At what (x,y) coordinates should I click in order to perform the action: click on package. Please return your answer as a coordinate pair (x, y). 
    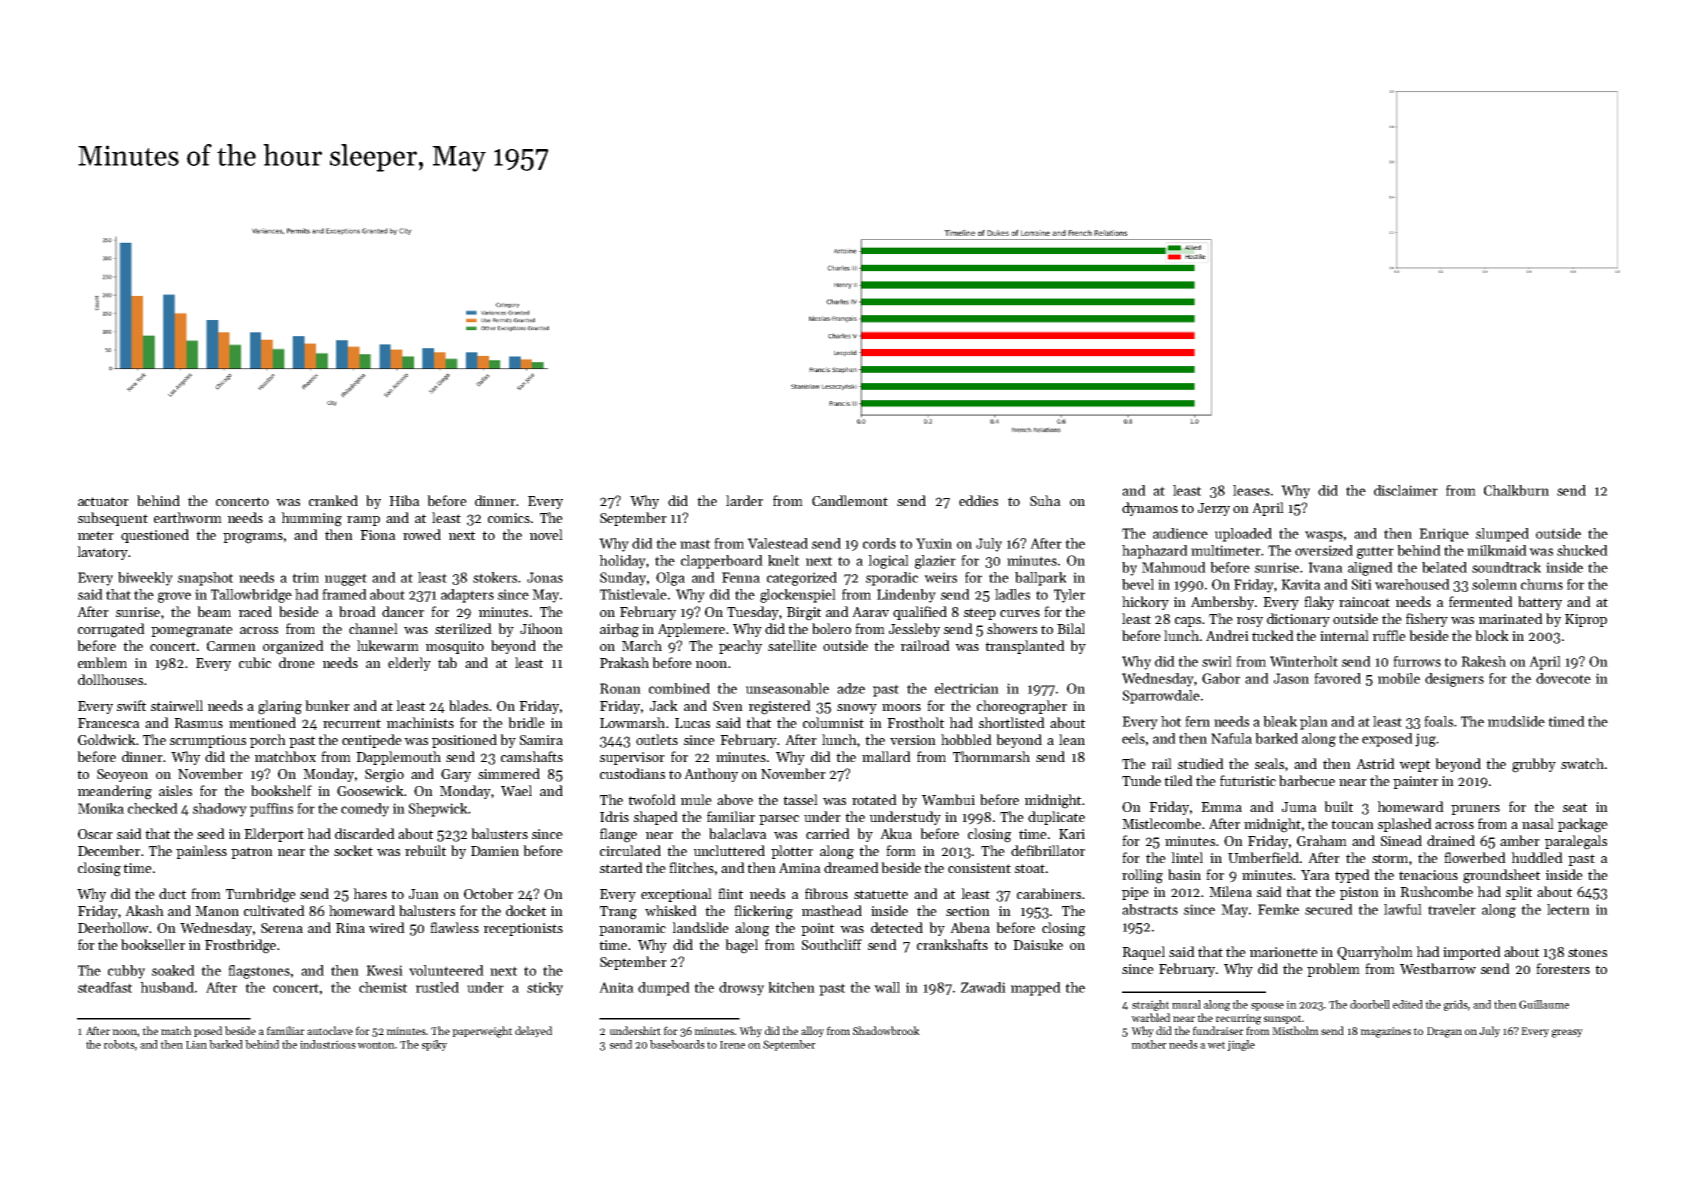
    Looking at the image, I should click on (1583, 825).
